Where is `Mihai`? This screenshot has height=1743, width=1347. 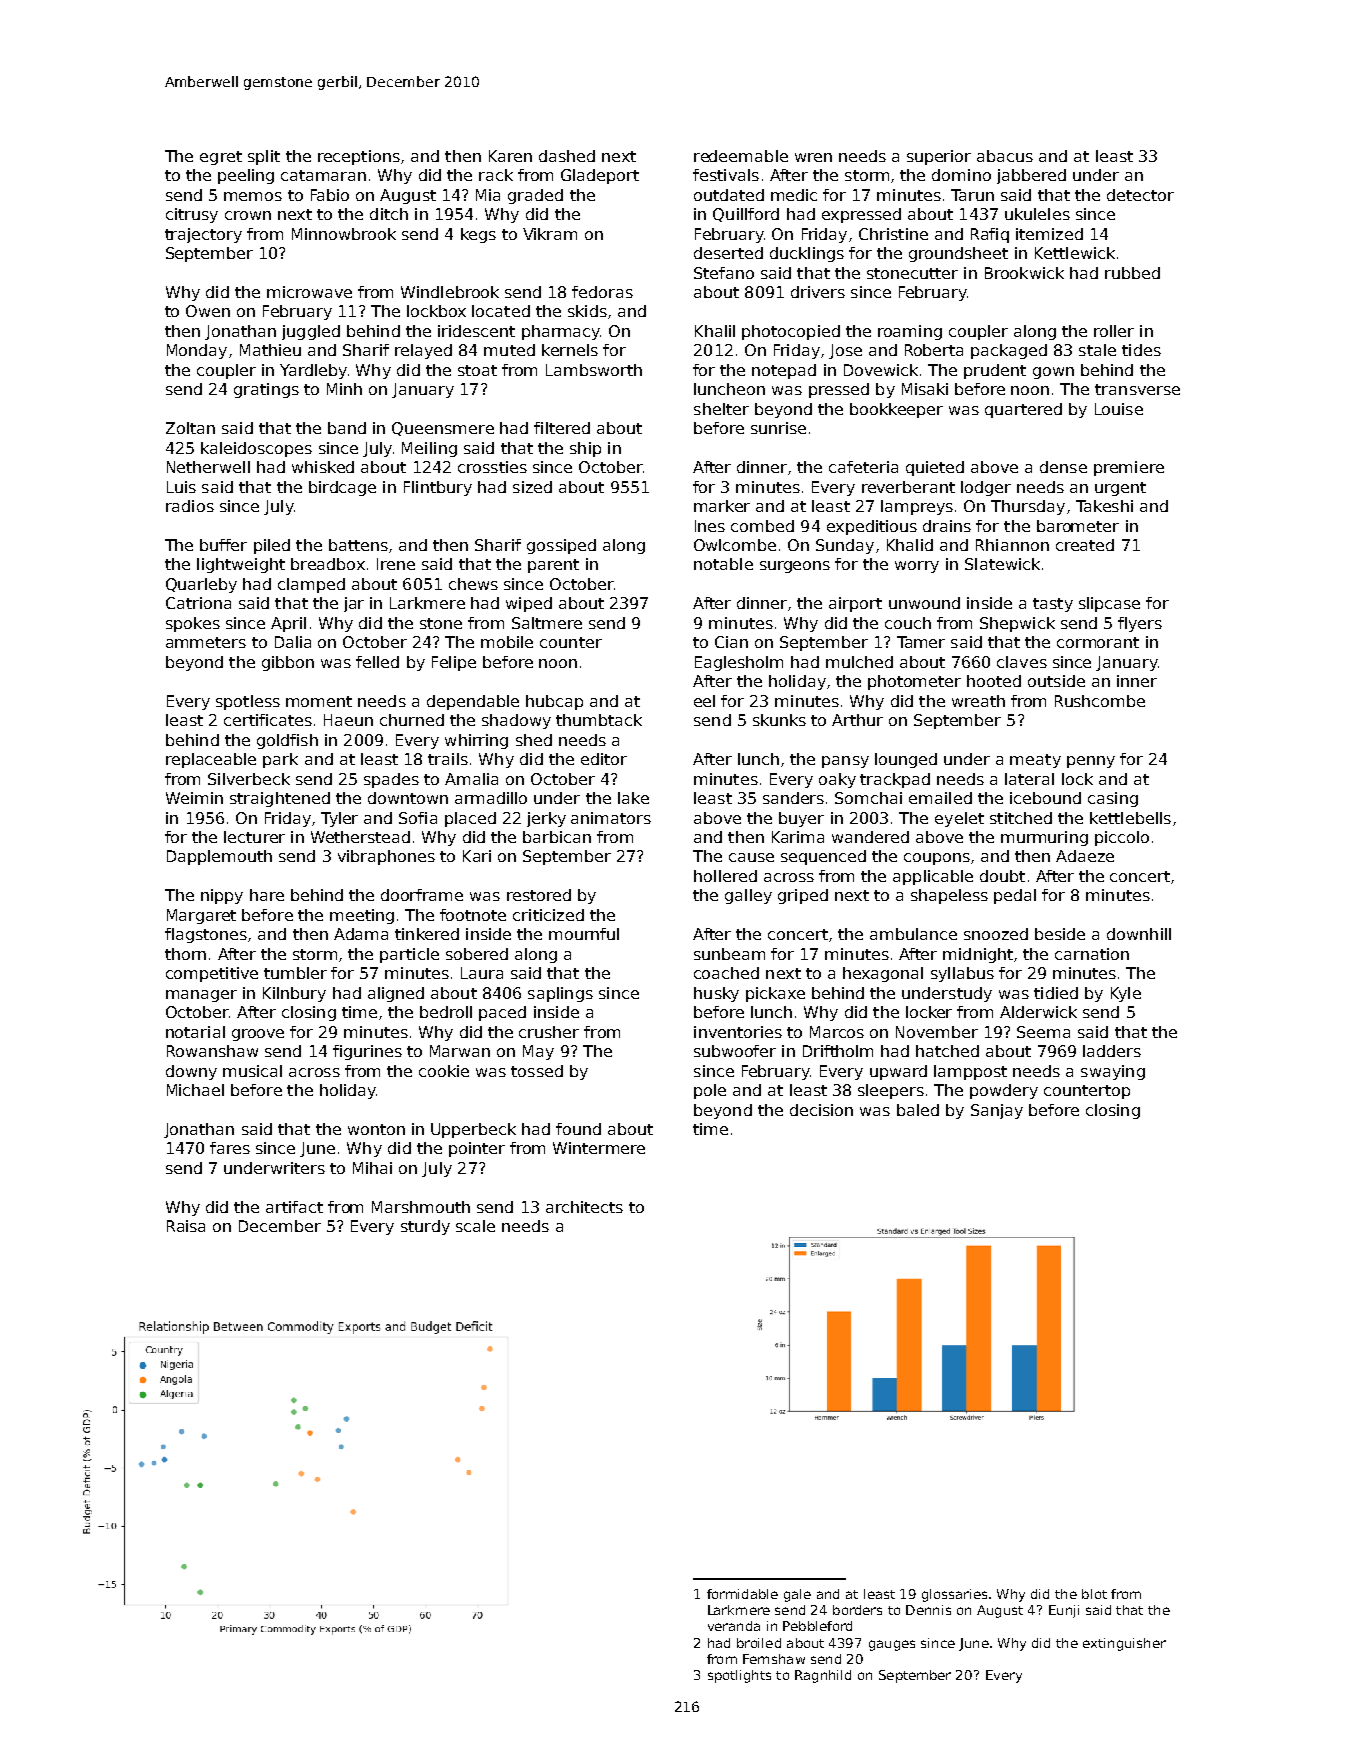 Mihai is located at coordinates (372, 1168).
